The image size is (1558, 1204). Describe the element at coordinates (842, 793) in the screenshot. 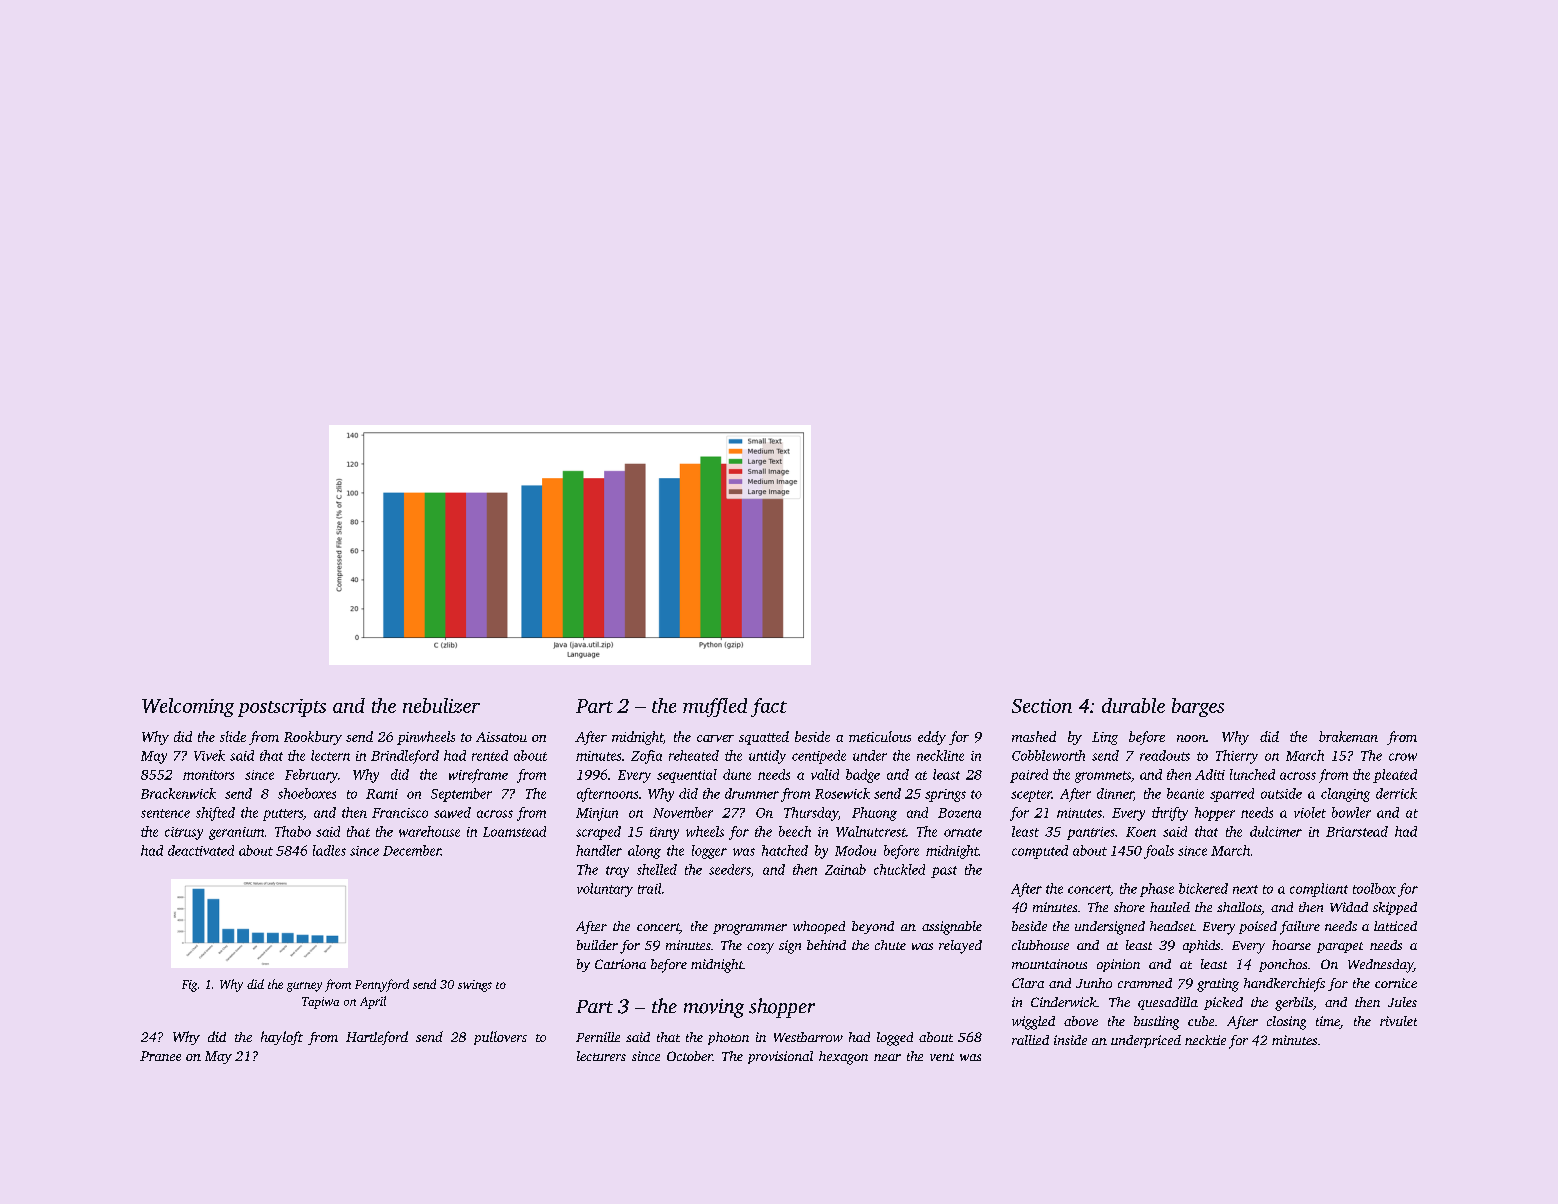

I see `Rosewick` at that location.
